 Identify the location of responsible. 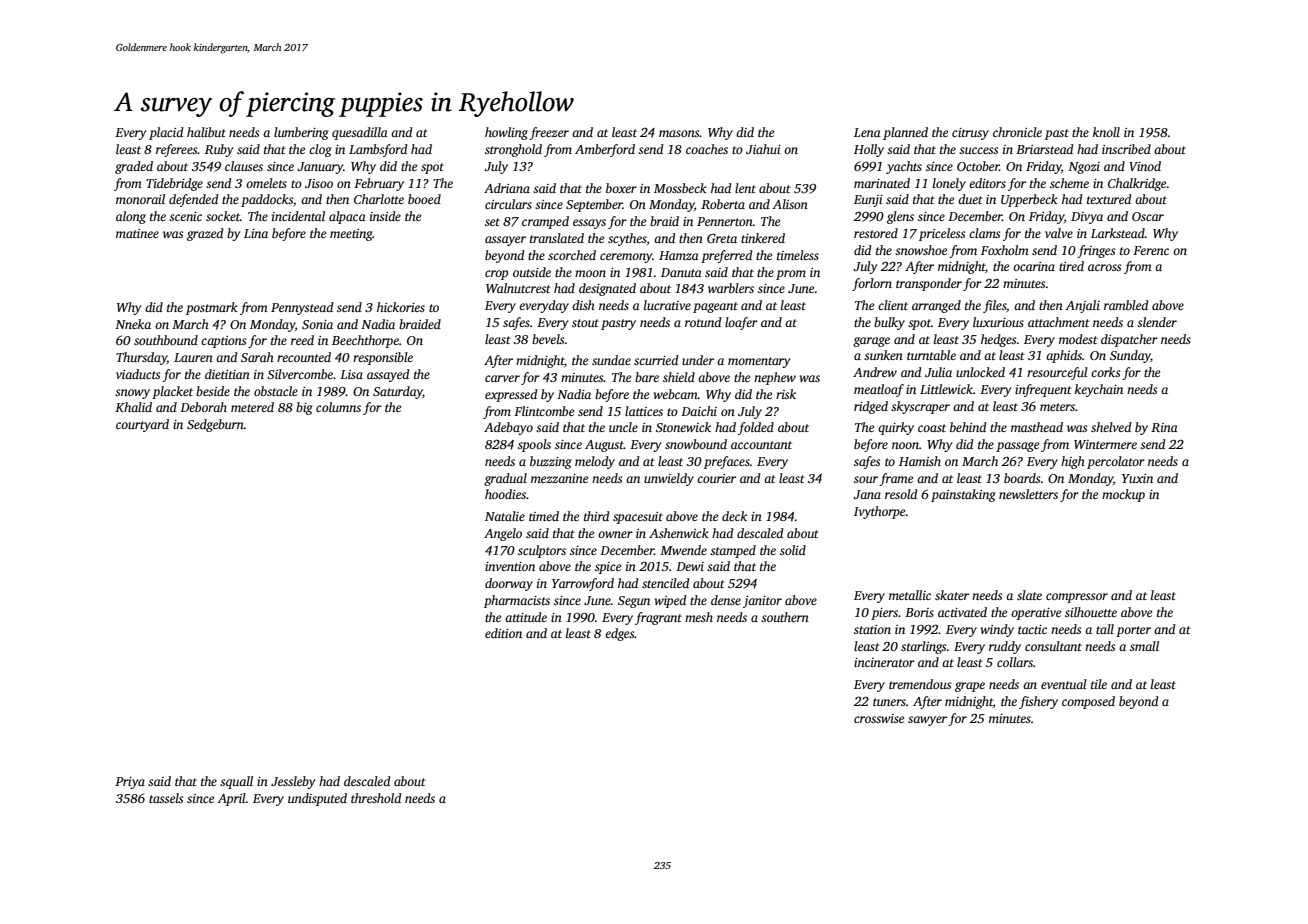
(383, 358).
